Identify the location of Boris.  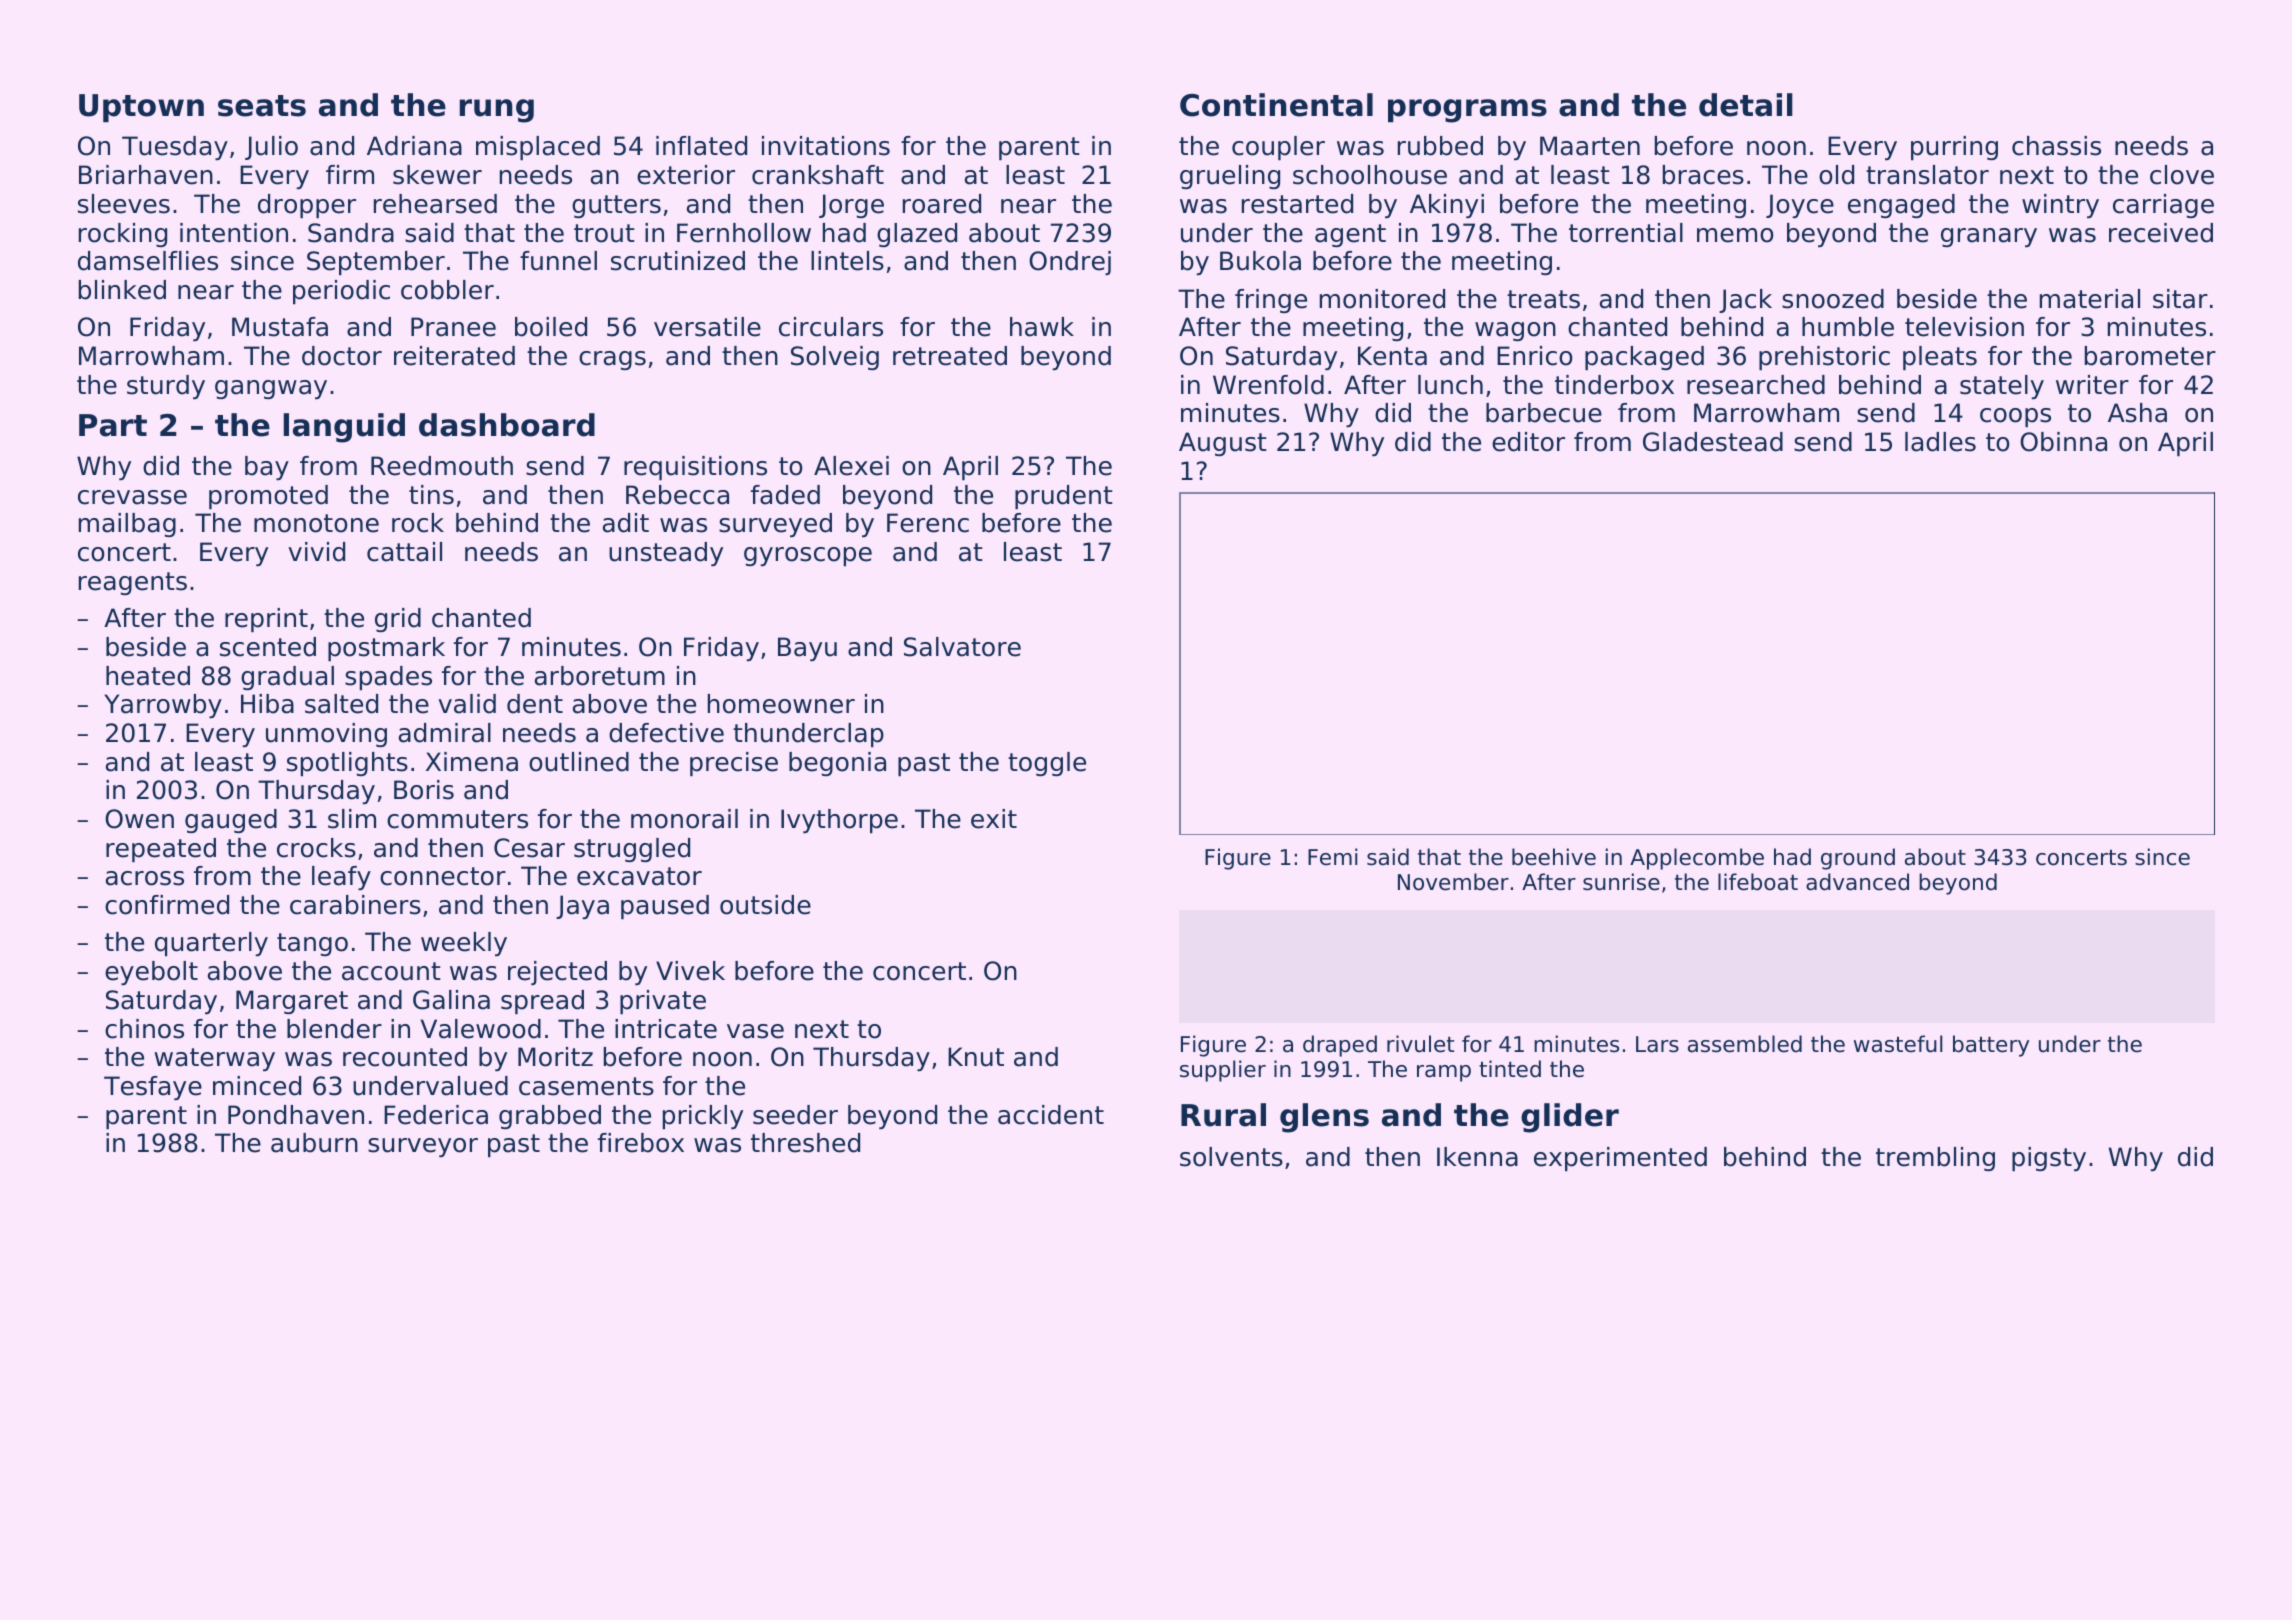
(424, 790).
